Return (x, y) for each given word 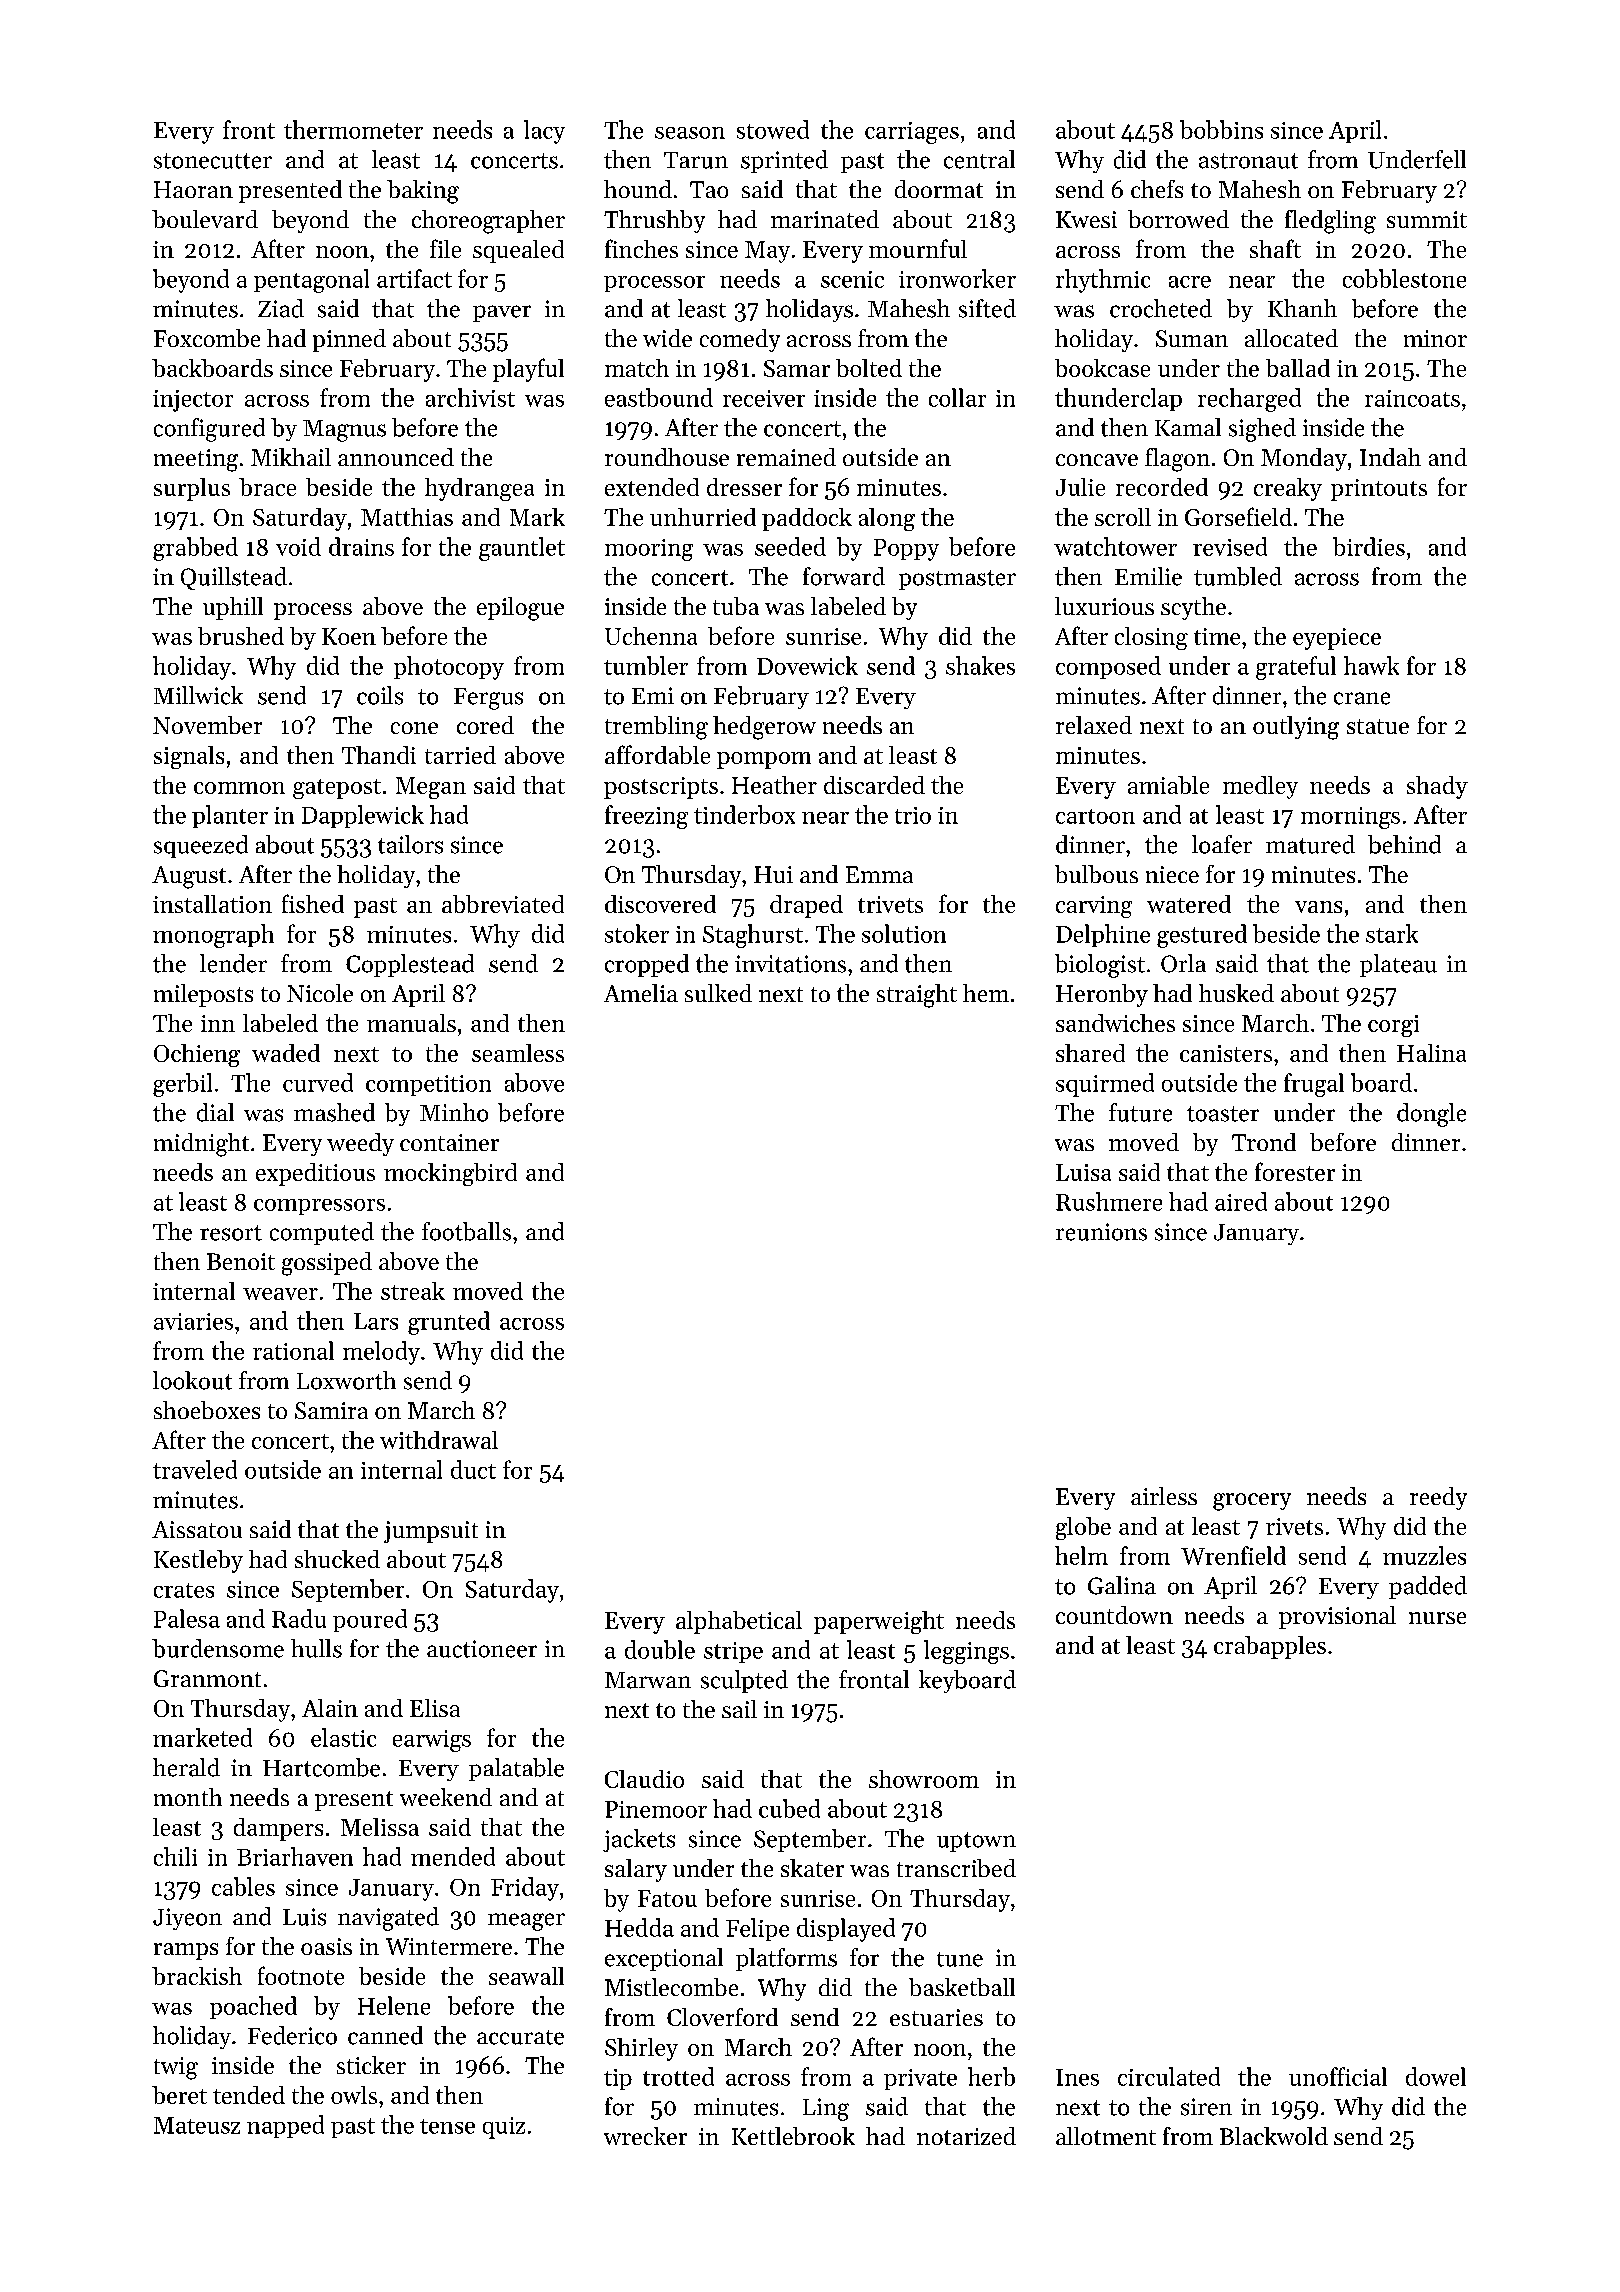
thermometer (353, 129)
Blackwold (1274, 2136)
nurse (1437, 1618)
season (690, 133)
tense (447, 2126)
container (449, 1142)
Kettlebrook (793, 2136)
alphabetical (739, 1622)
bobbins (1221, 129)
